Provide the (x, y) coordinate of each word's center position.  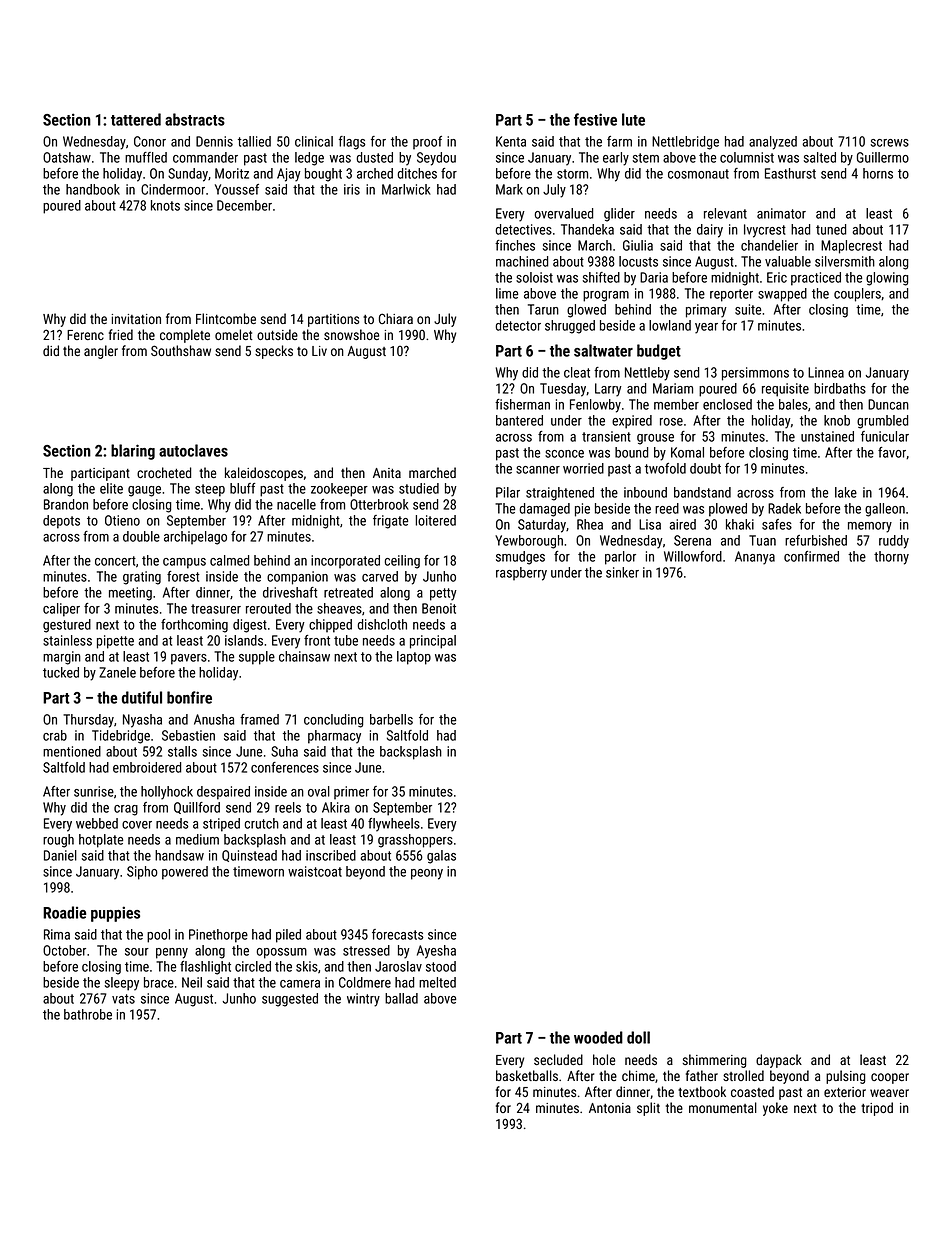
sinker (622, 572)
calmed (229, 560)
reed (667, 508)
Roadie (64, 912)
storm (572, 174)
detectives (523, 229)
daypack (779, 1061)
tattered (136, 119)
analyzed (773, 143)
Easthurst (790, 173)
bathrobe (88, 1014)
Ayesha (436, 952)
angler (101, 352)
